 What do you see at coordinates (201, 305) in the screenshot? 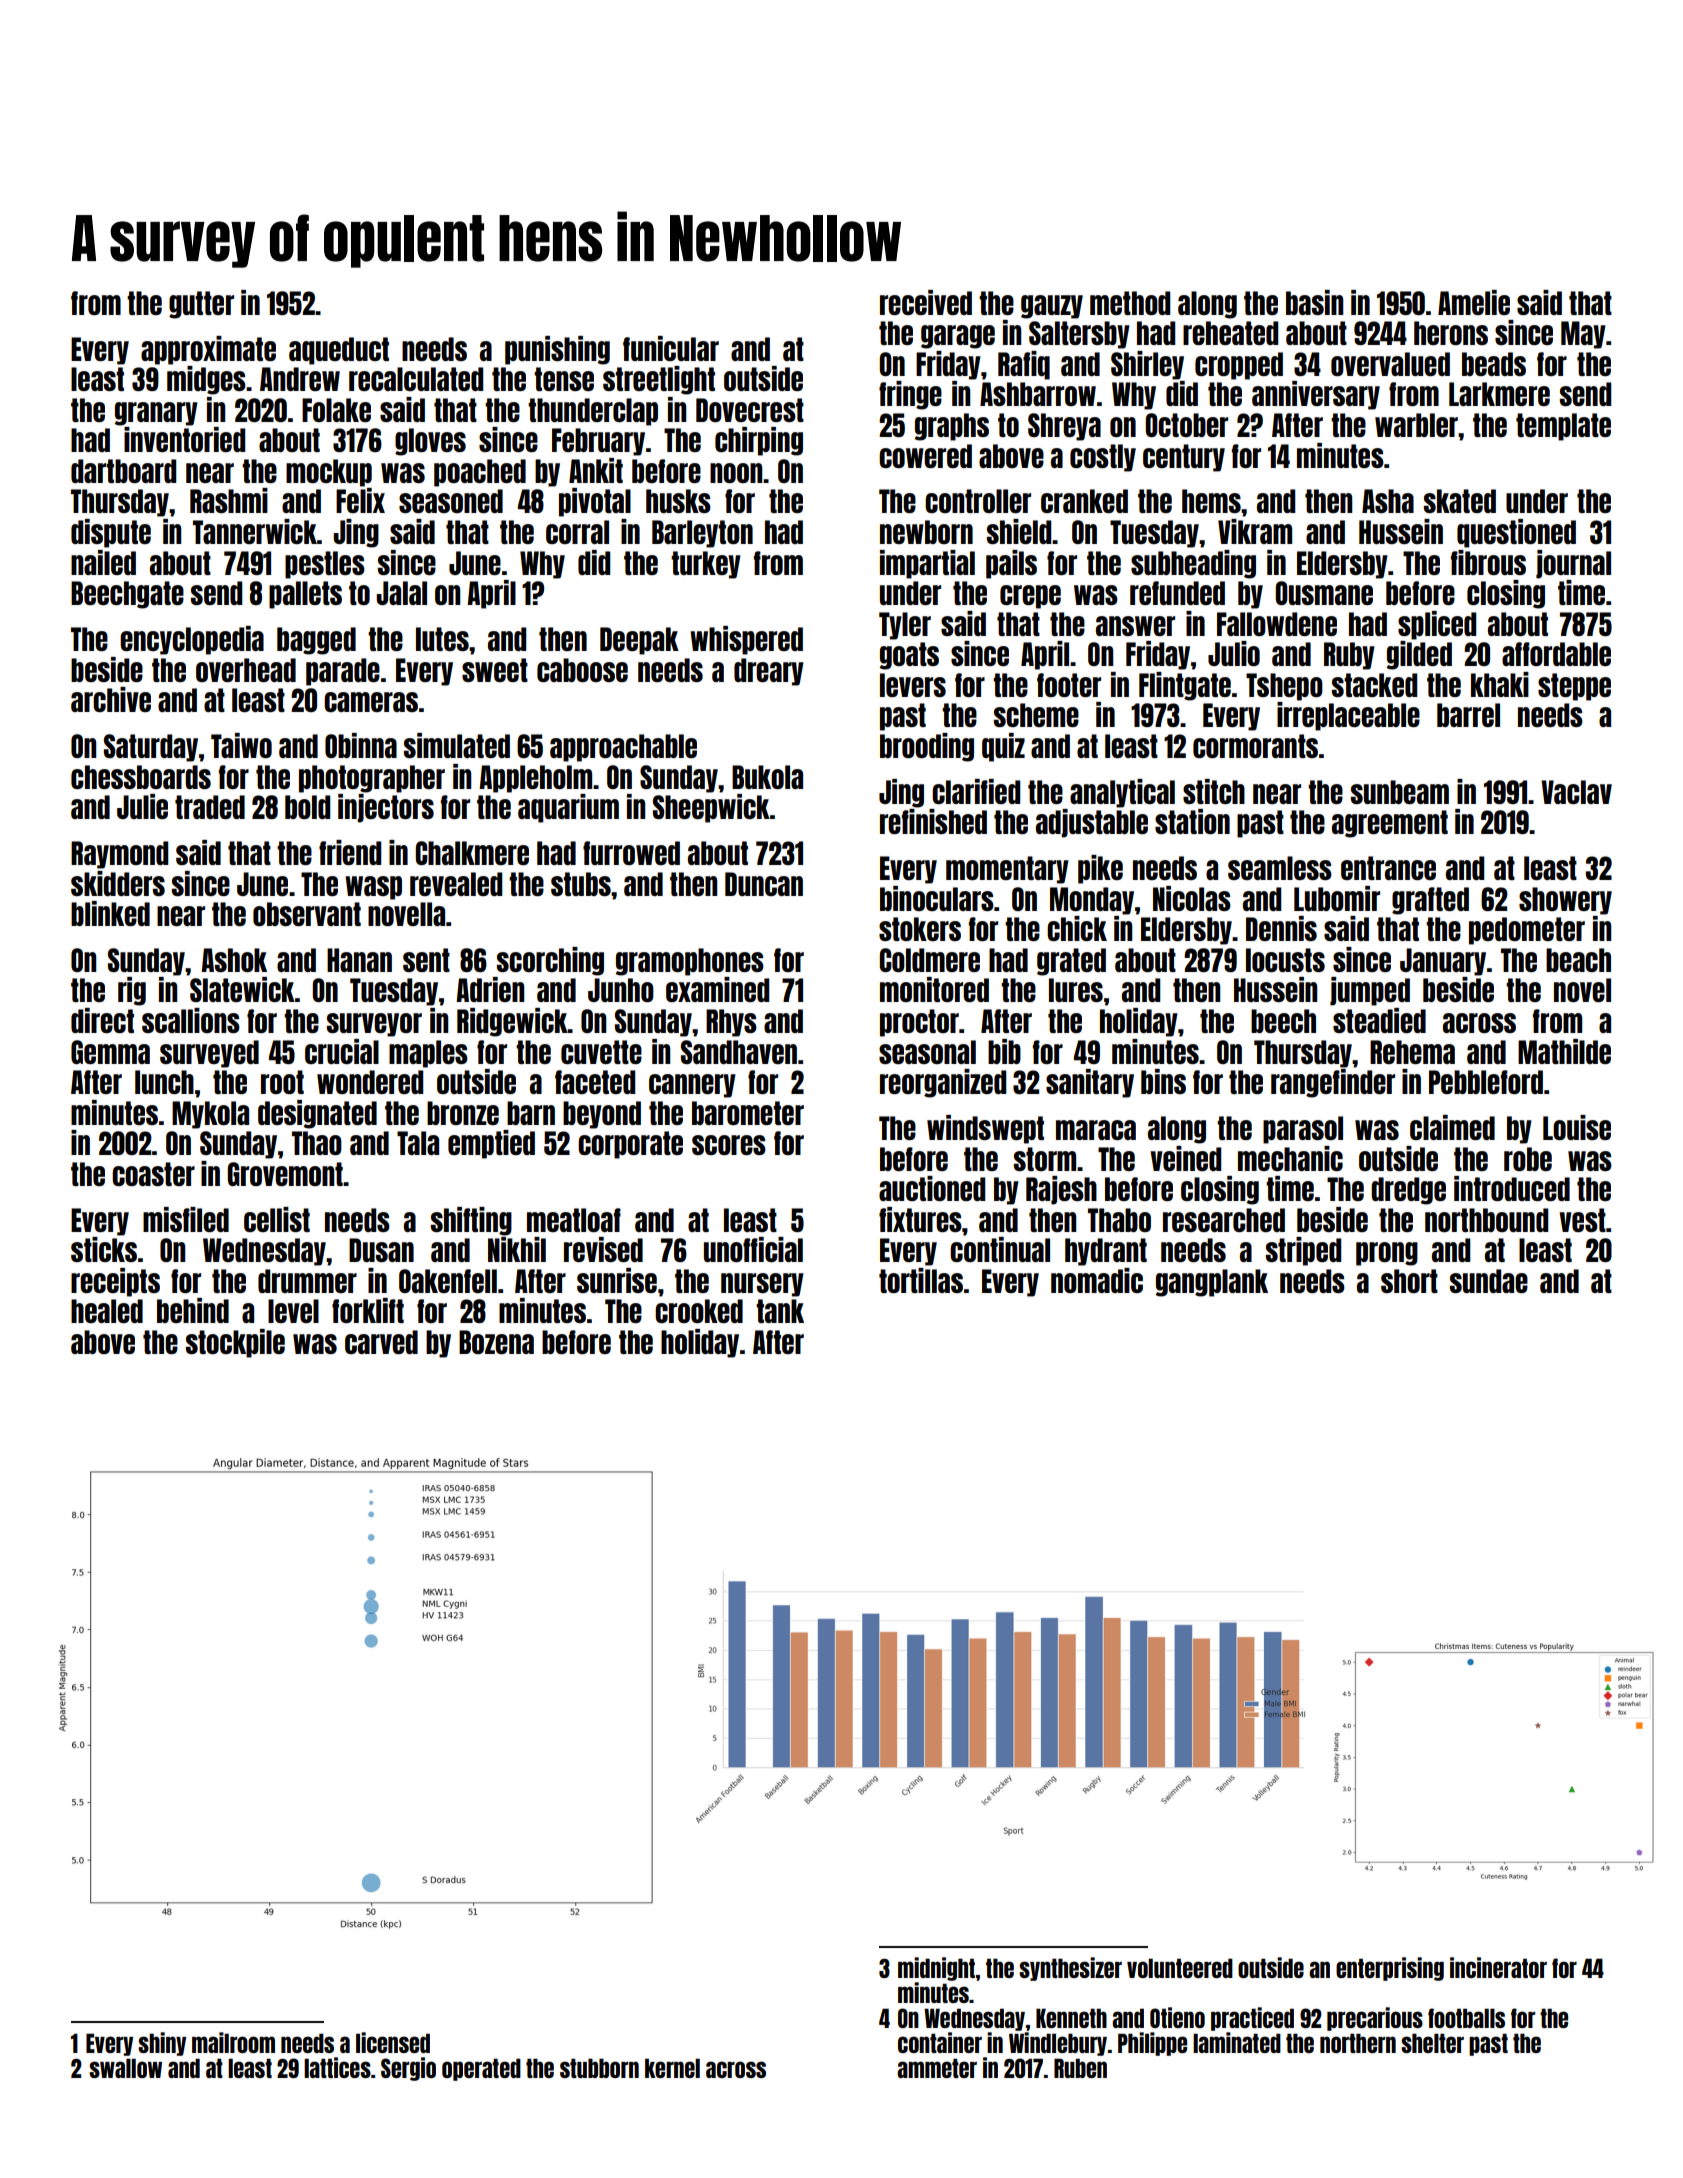
I see `gutter` at bounding box center [201, 305].
